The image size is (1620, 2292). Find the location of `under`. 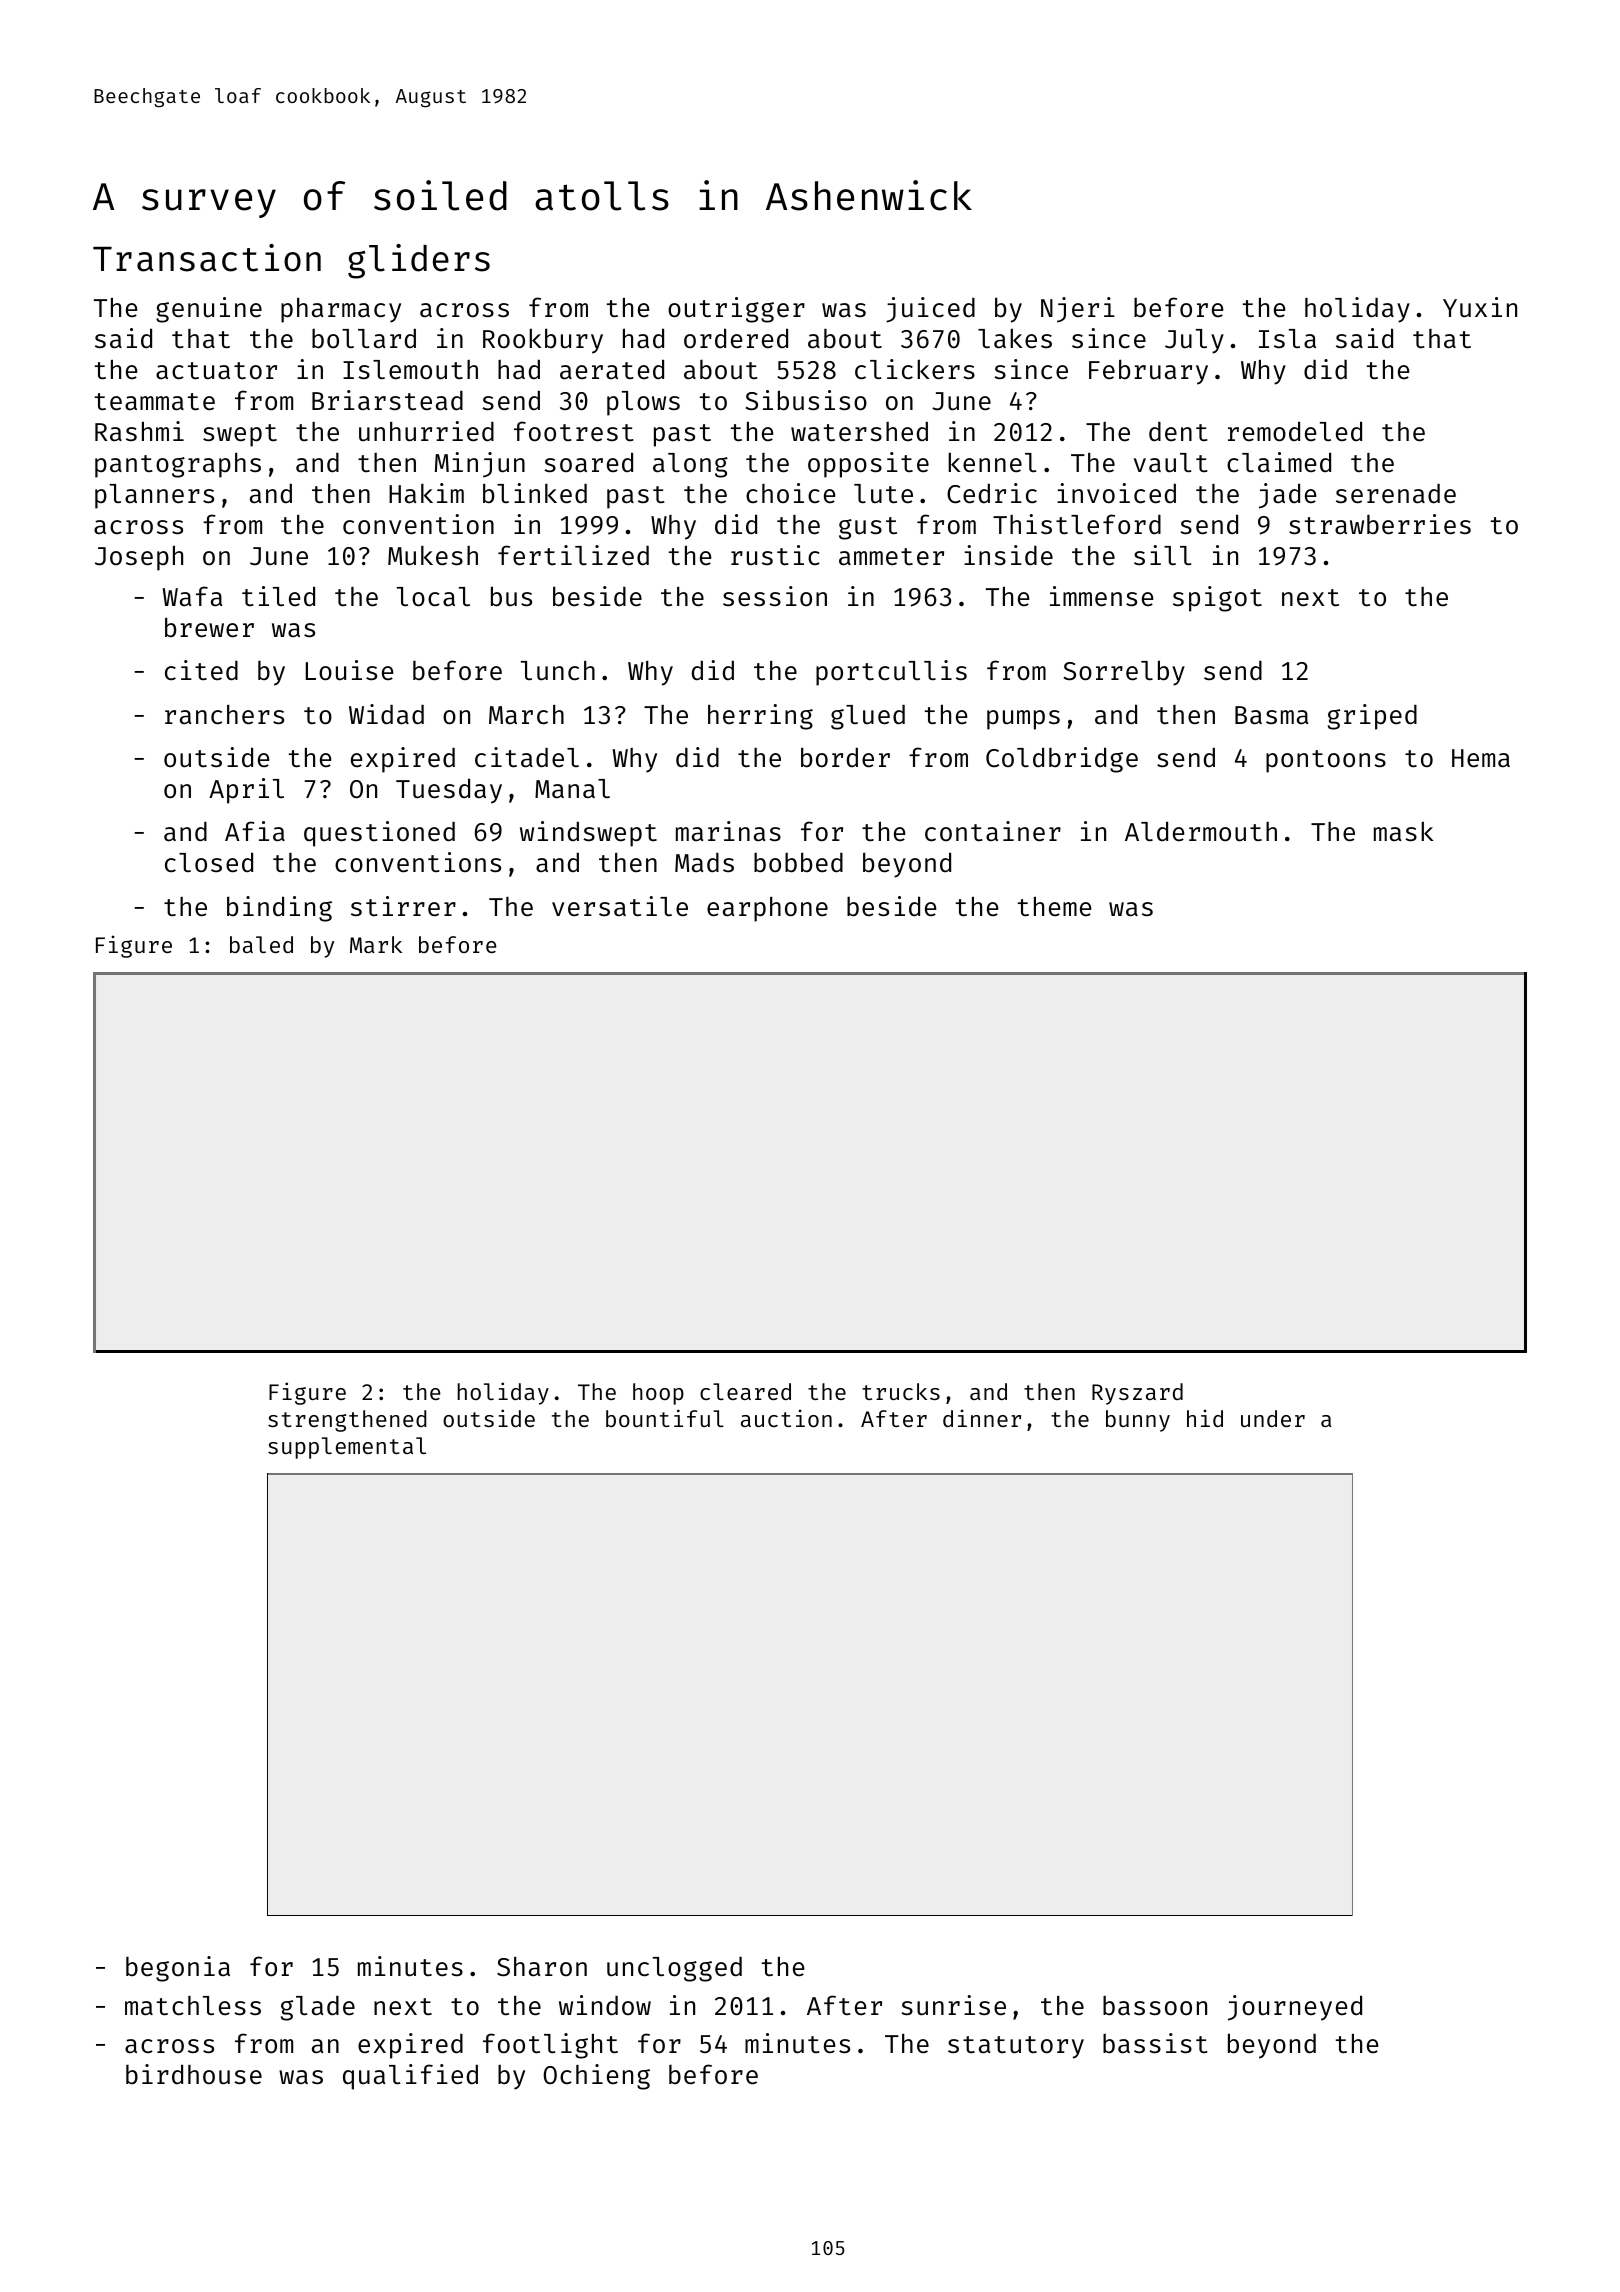

under is located at coordinates (1273, 1418).
